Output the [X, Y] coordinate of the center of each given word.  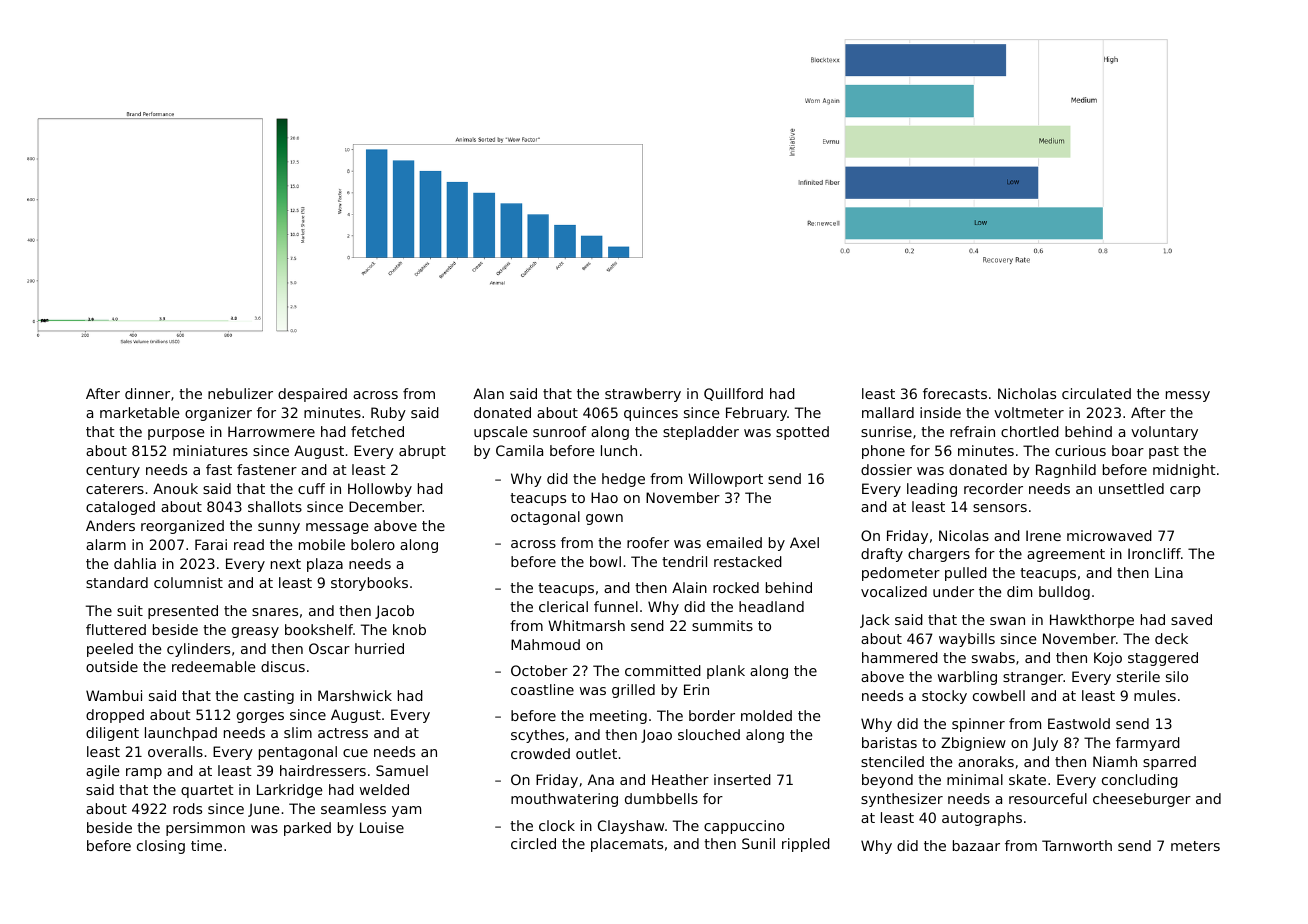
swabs [993, 657]
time [206, 845]
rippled [806, 845]
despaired [312, 395]
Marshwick [355, 695]
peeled [110, 650]
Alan [488, 393]
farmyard [1148, 744]
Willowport [725, 480]
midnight [1184, 471]
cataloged [120, 508]
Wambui [114, 695]
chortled [1030, 431]
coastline [542, 689]
